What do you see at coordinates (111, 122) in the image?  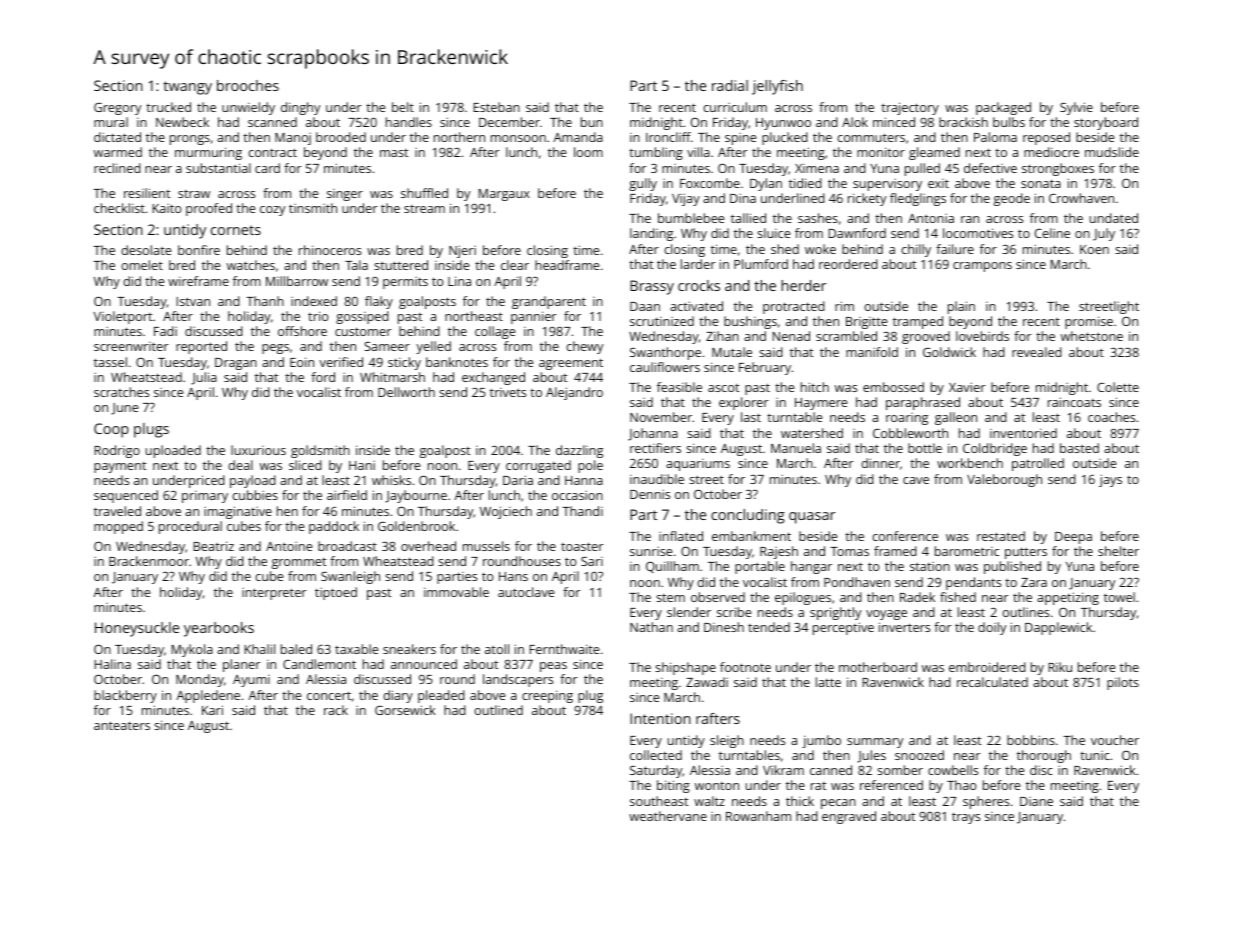 I see `mural` at bounding box center [111, 122].
